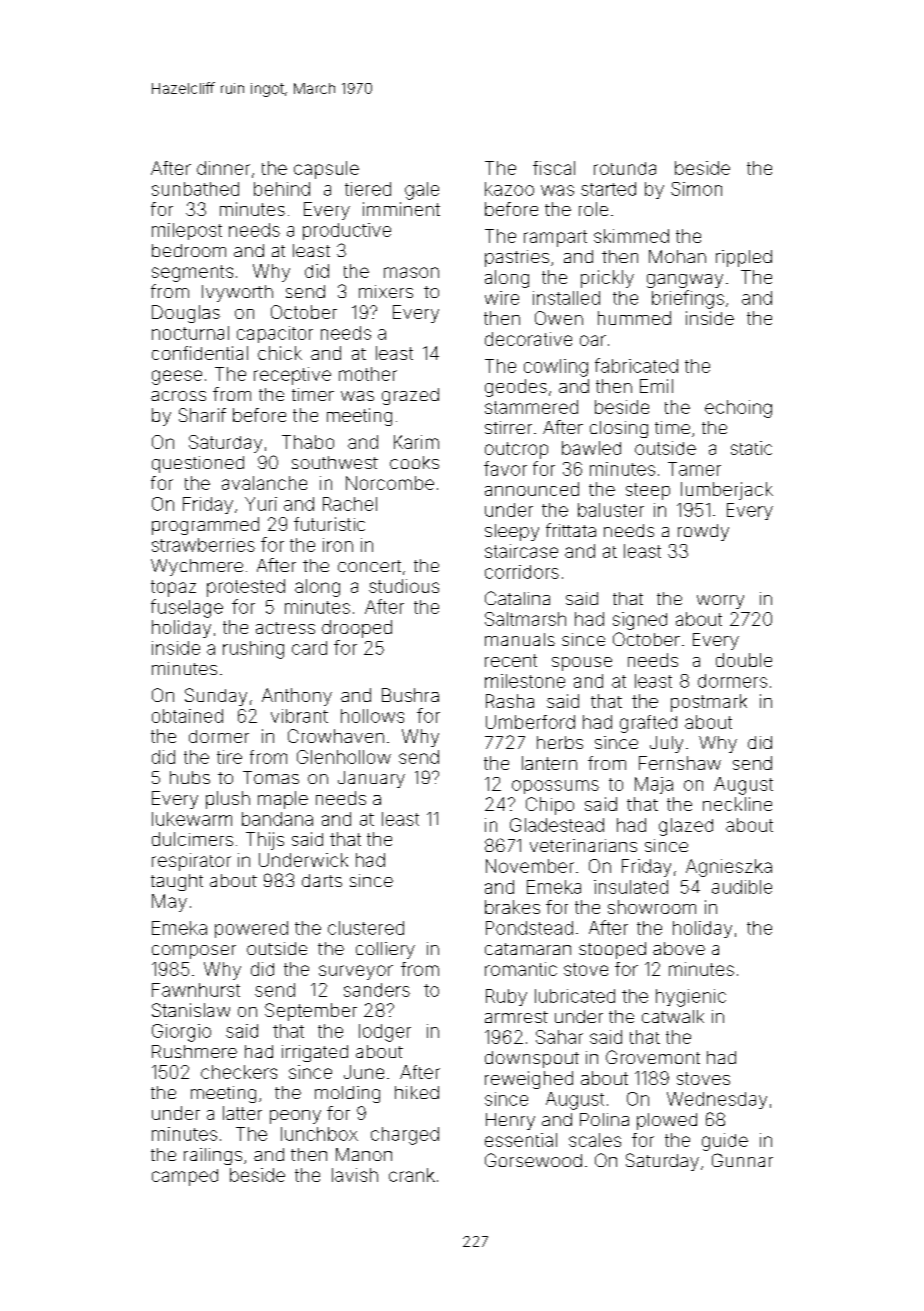 The height and width of the document is (1311, 924). I want to click on signed, so click(640, 621).
